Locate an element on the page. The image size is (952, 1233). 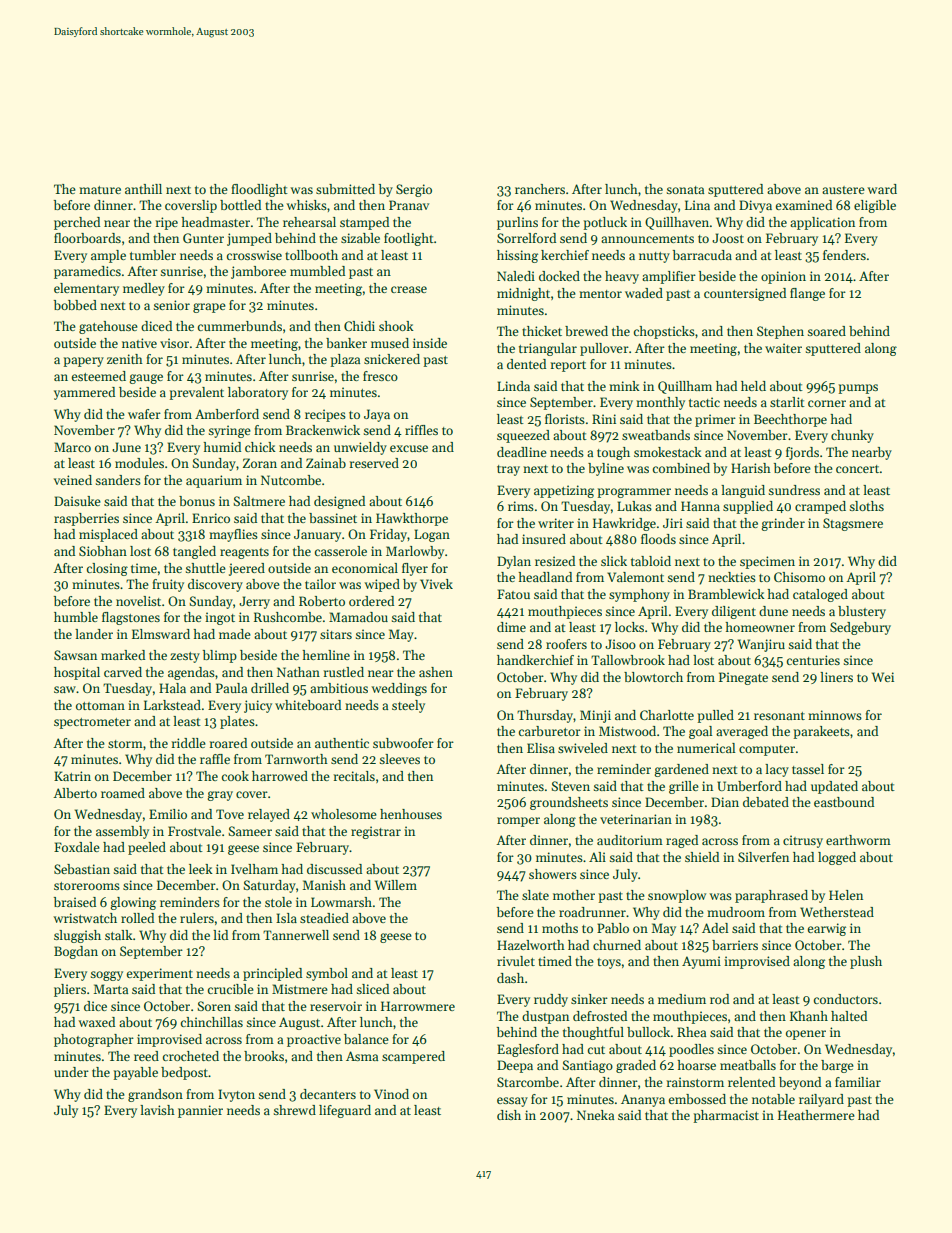
blowtorch is located at coordinates (653, 677).
